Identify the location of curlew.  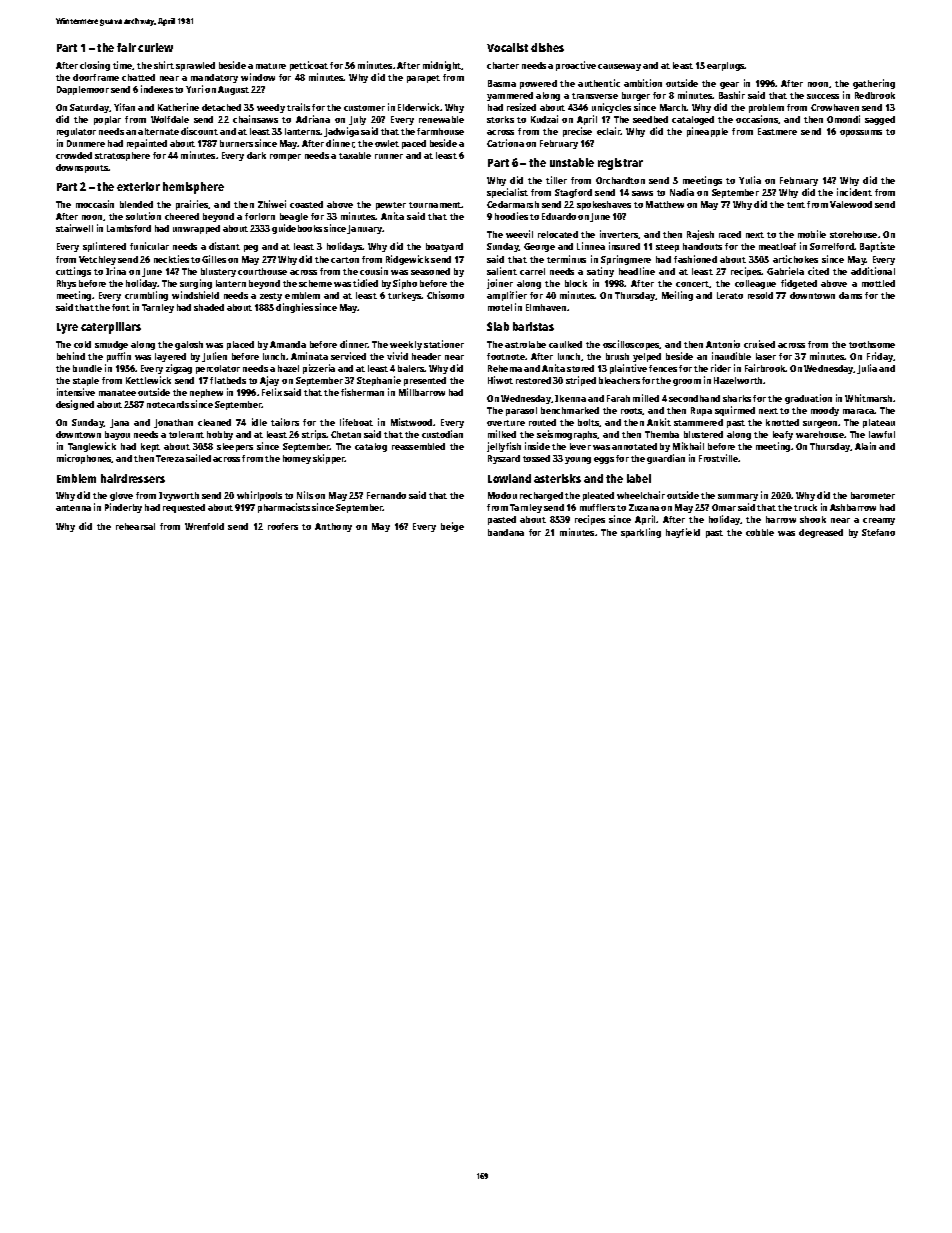
(155, 47).
